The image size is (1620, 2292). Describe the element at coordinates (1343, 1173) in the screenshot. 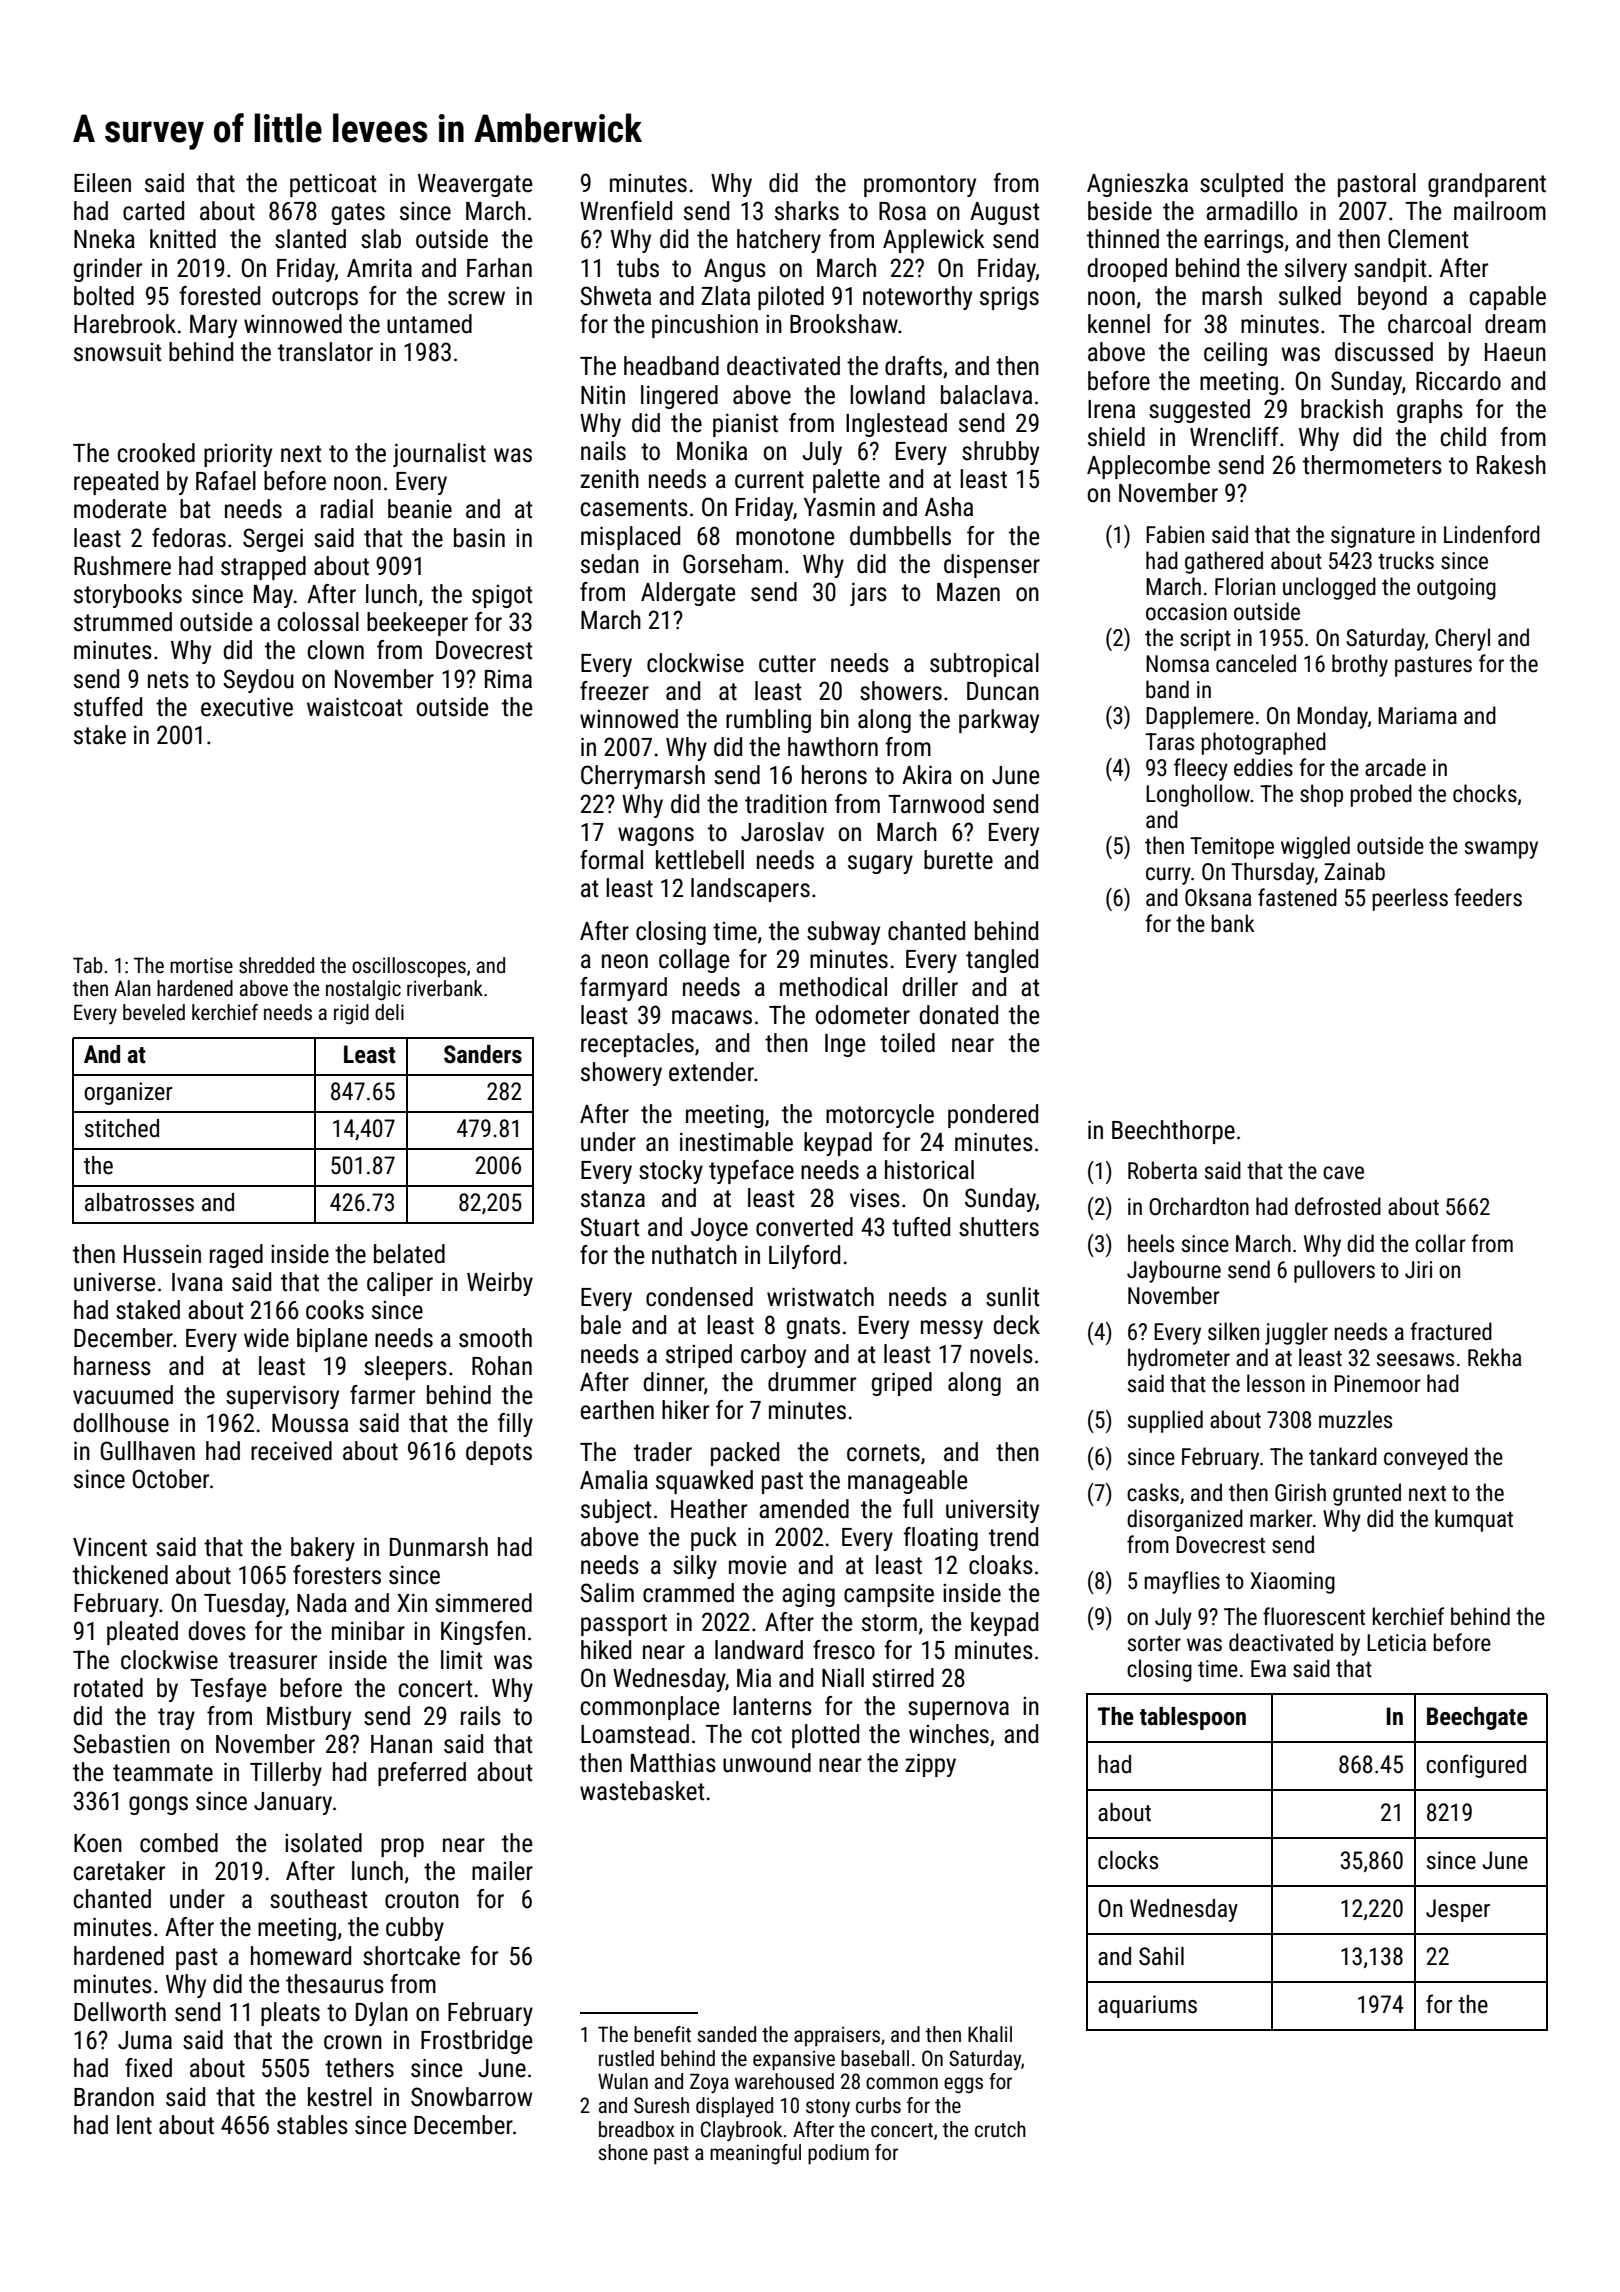

I see `cave` at that location.
